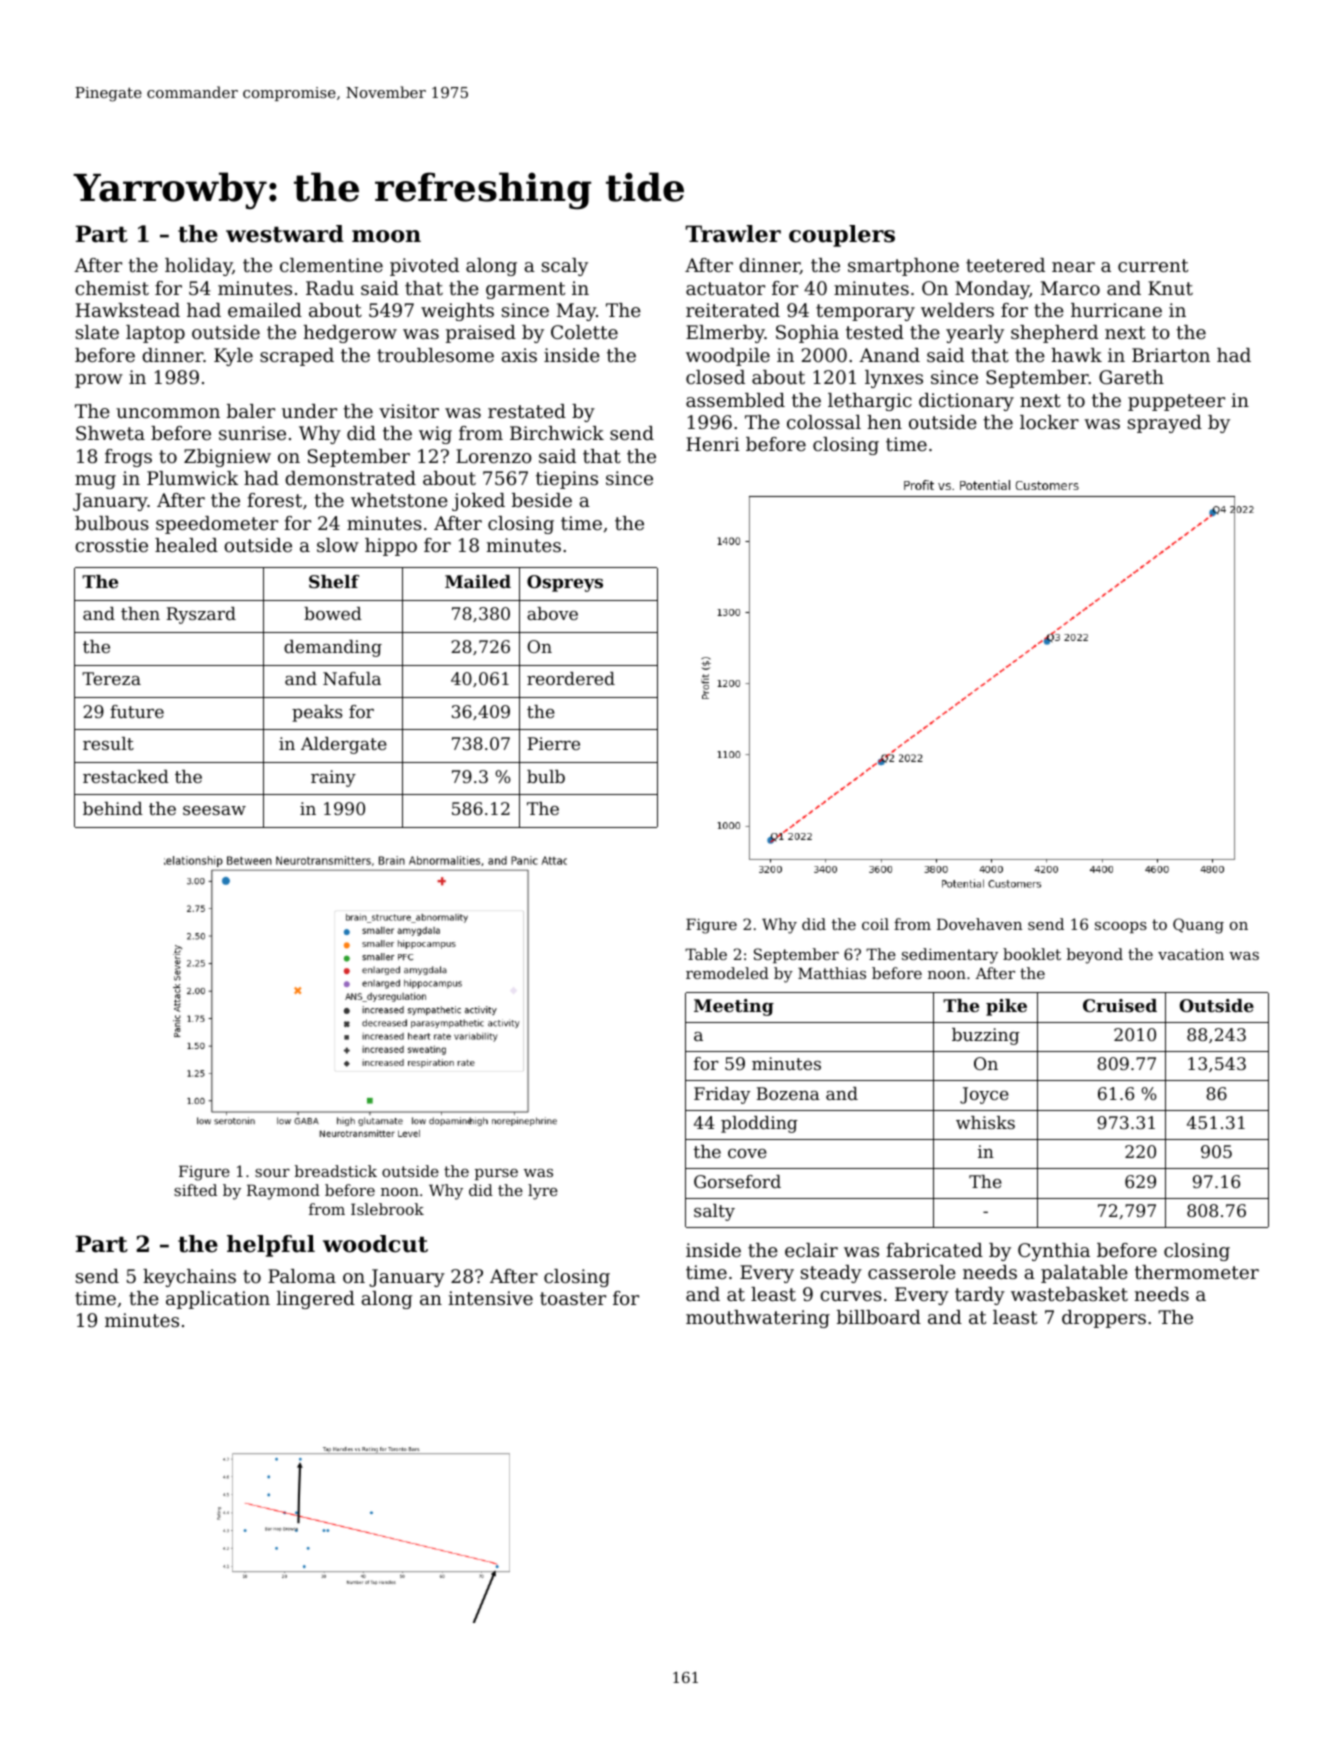 The height and width of the screenshot is (1738, 1343). I want to click on behind, so click(113, 808).
